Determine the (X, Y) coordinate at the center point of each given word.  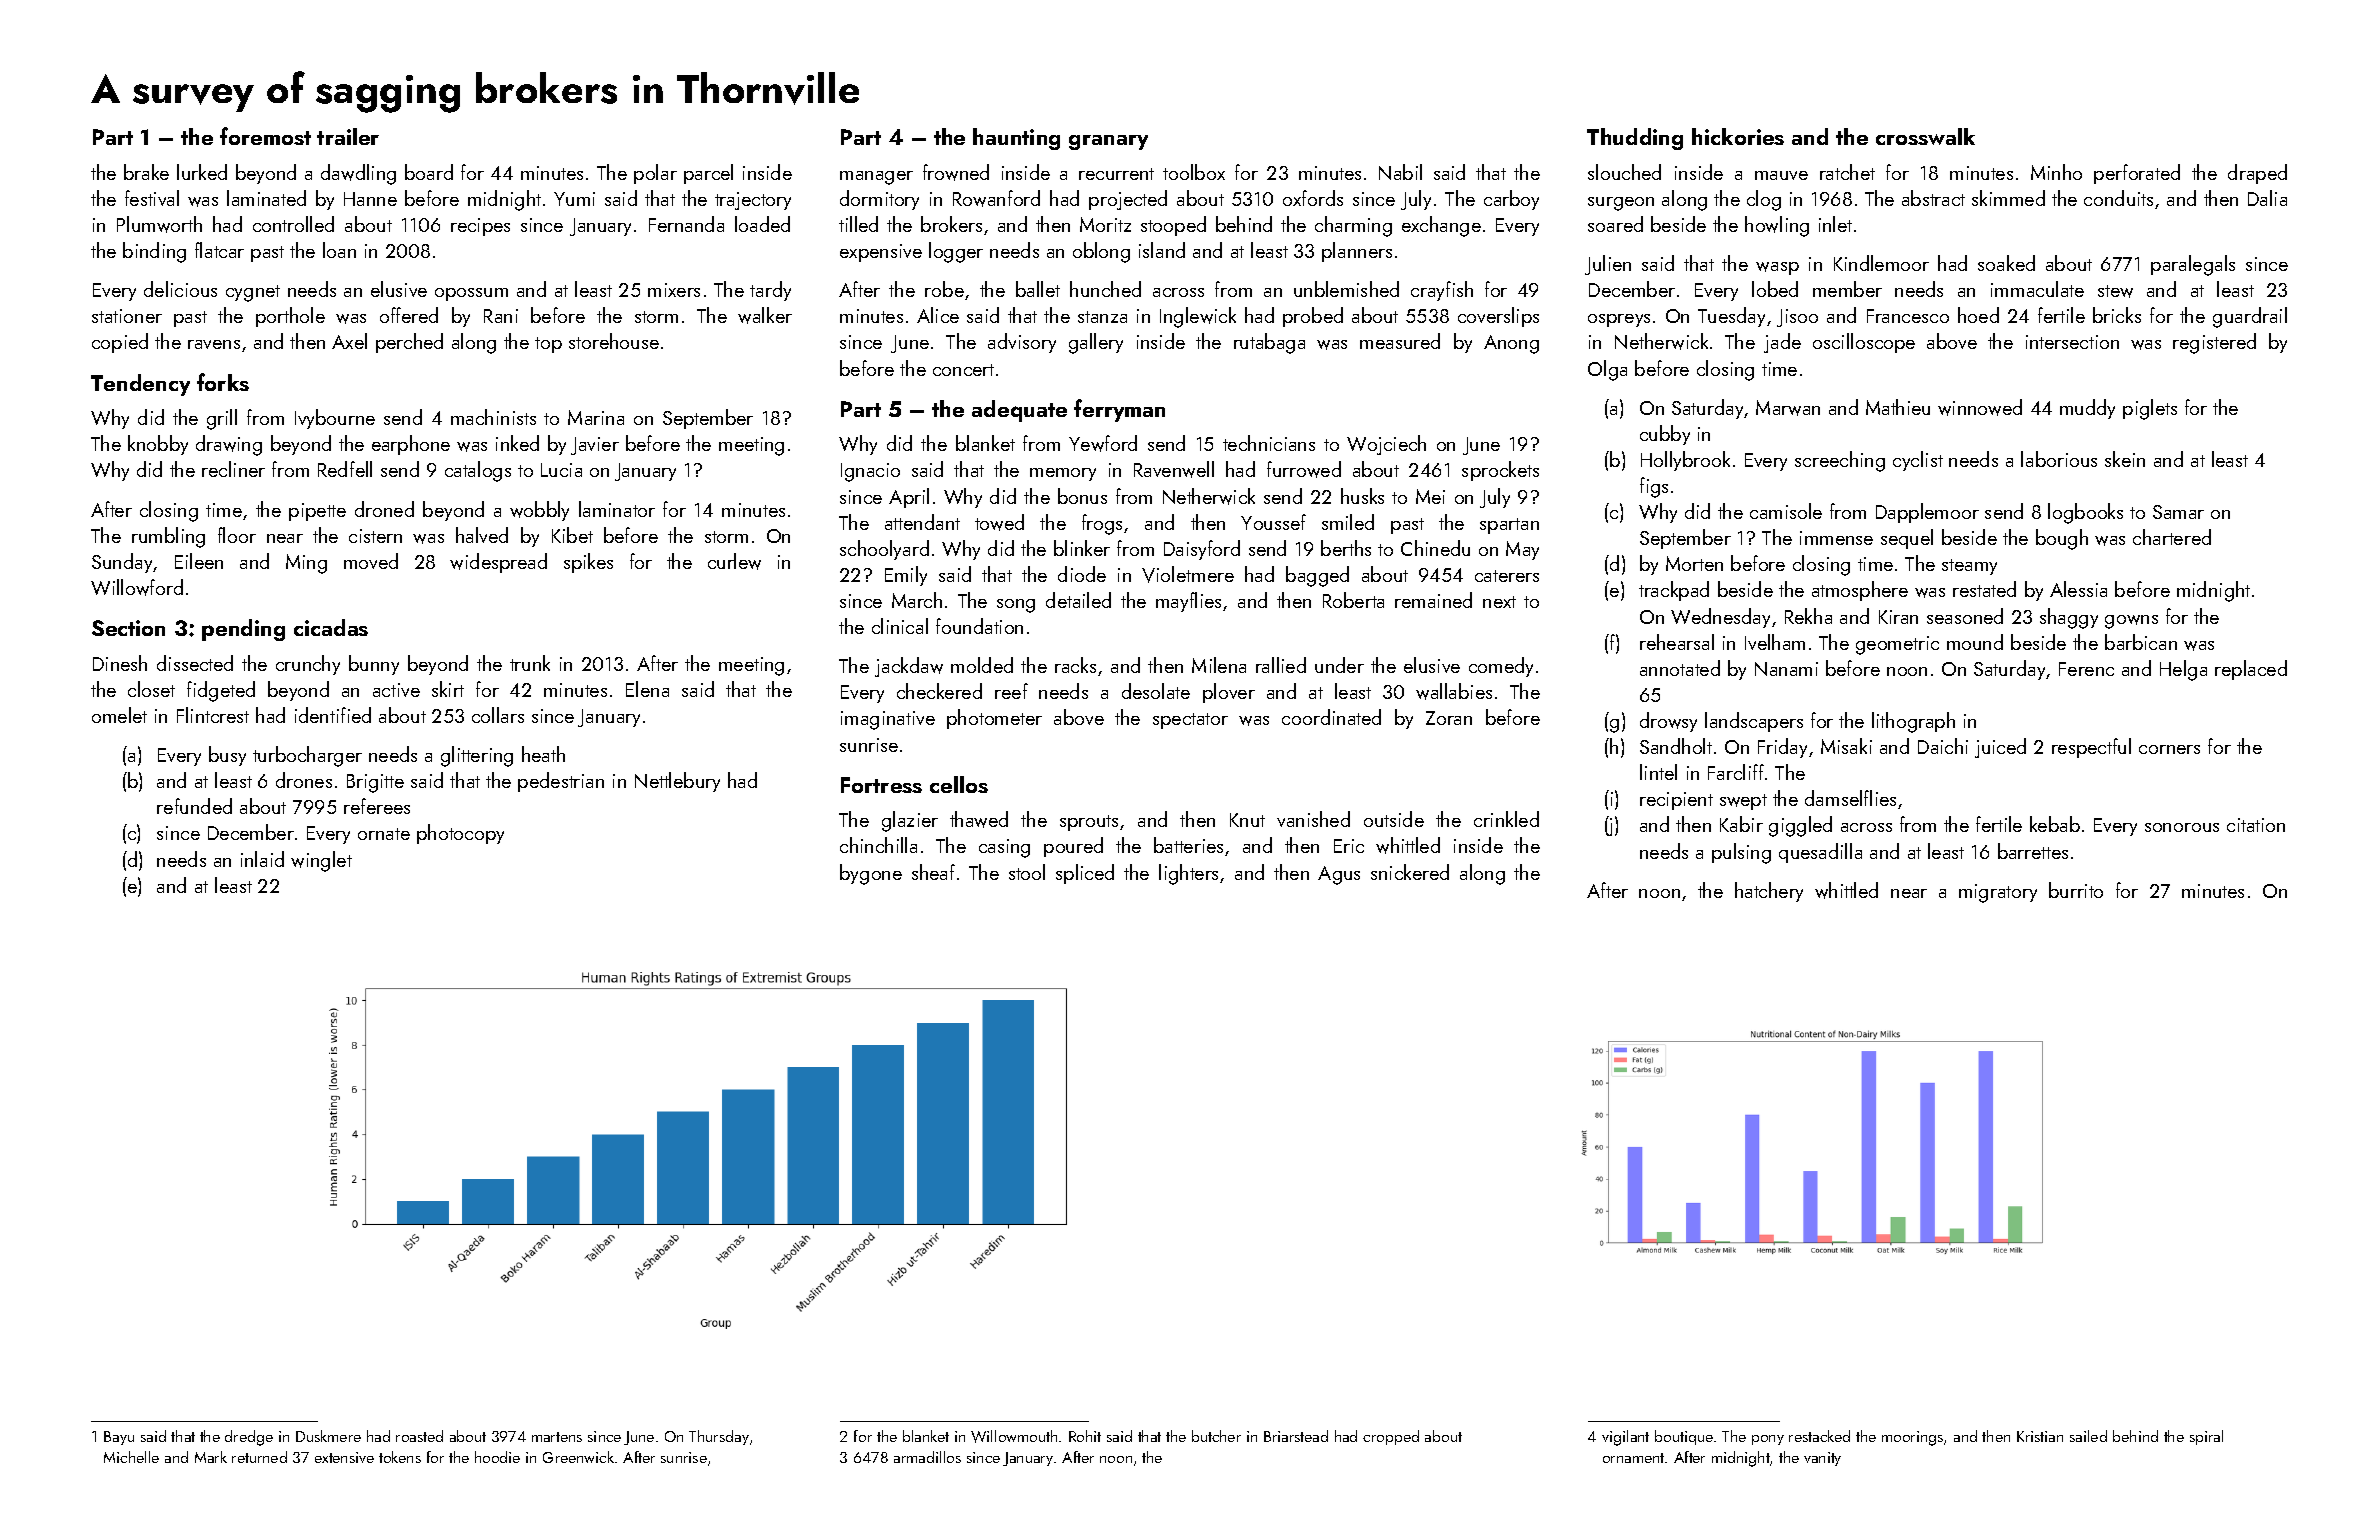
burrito (2076, 890)
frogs (1102, 524)
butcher (1216, 1436)
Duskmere (328, 1436)
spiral (2206, 1437)
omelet (119, 715)
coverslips (1498, 317)
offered (409, 315)
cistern (375, 536)
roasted (419, 1436)
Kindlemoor (1881, 263)
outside (1394, 819)
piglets (2150, 409)
